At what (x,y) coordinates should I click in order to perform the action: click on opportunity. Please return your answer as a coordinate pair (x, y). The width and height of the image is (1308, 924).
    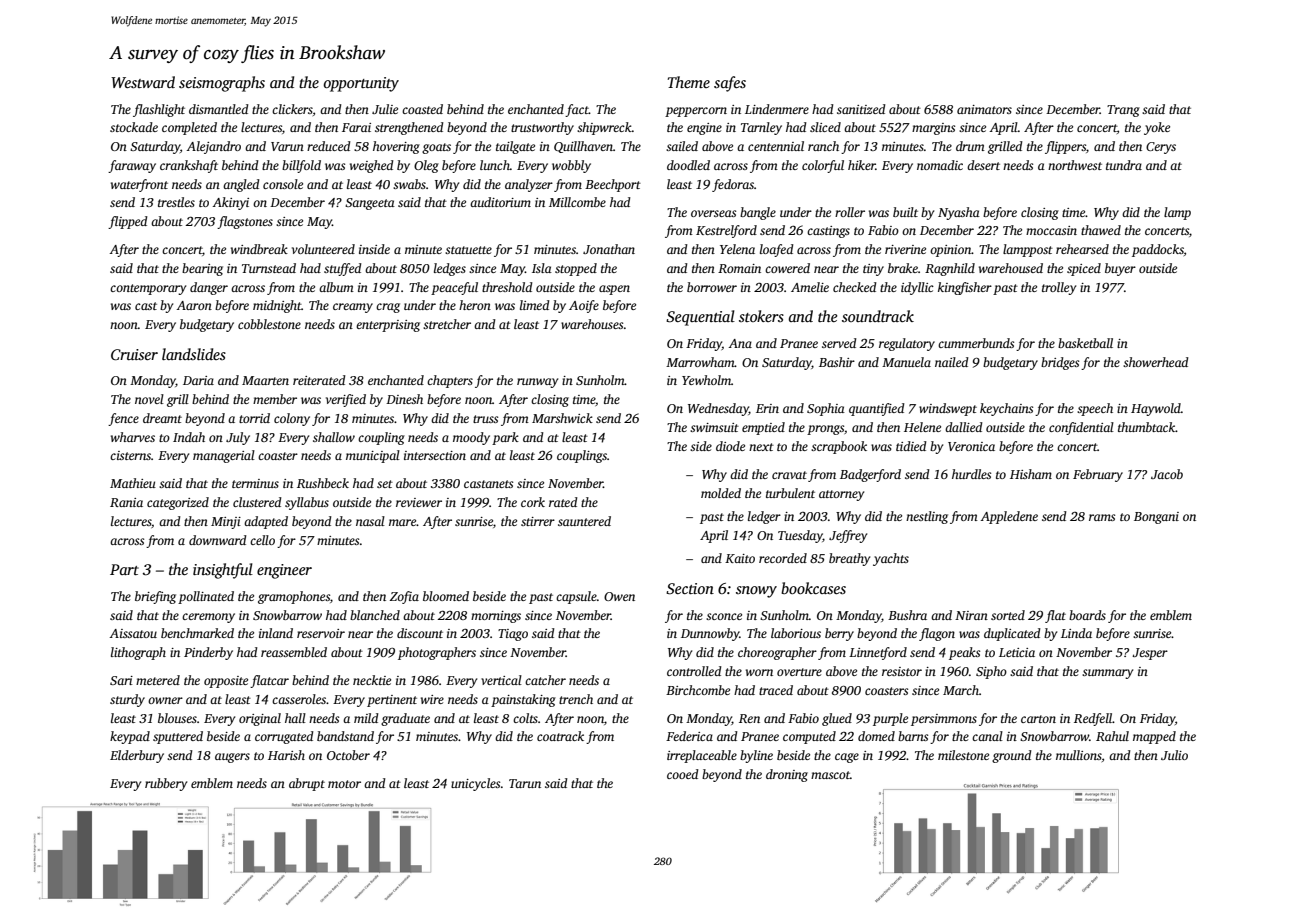
    Looking at the image, I should click on (361, 84).
